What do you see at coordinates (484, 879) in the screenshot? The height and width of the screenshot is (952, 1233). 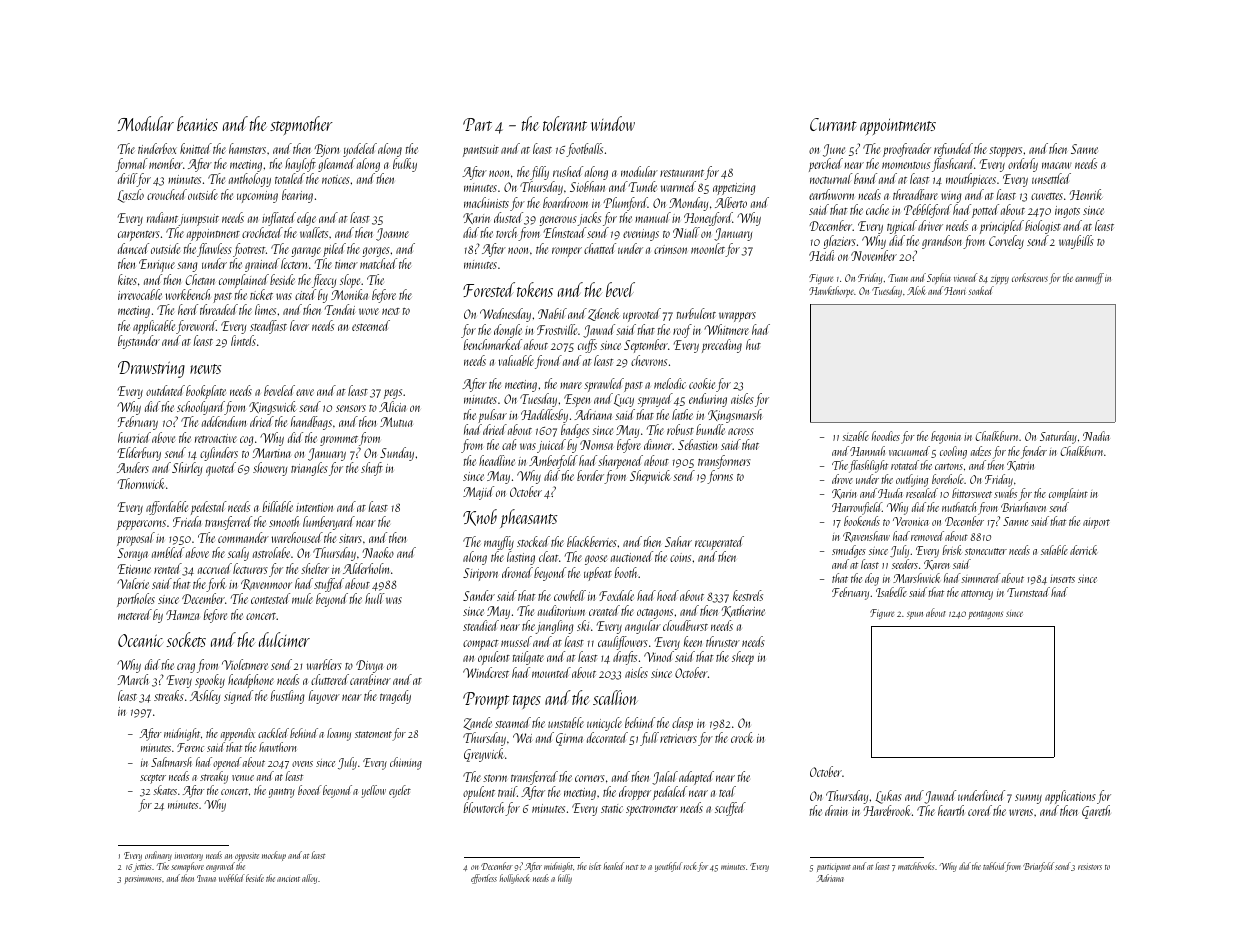 I see `effortless` at bounding box center [484, 879].
